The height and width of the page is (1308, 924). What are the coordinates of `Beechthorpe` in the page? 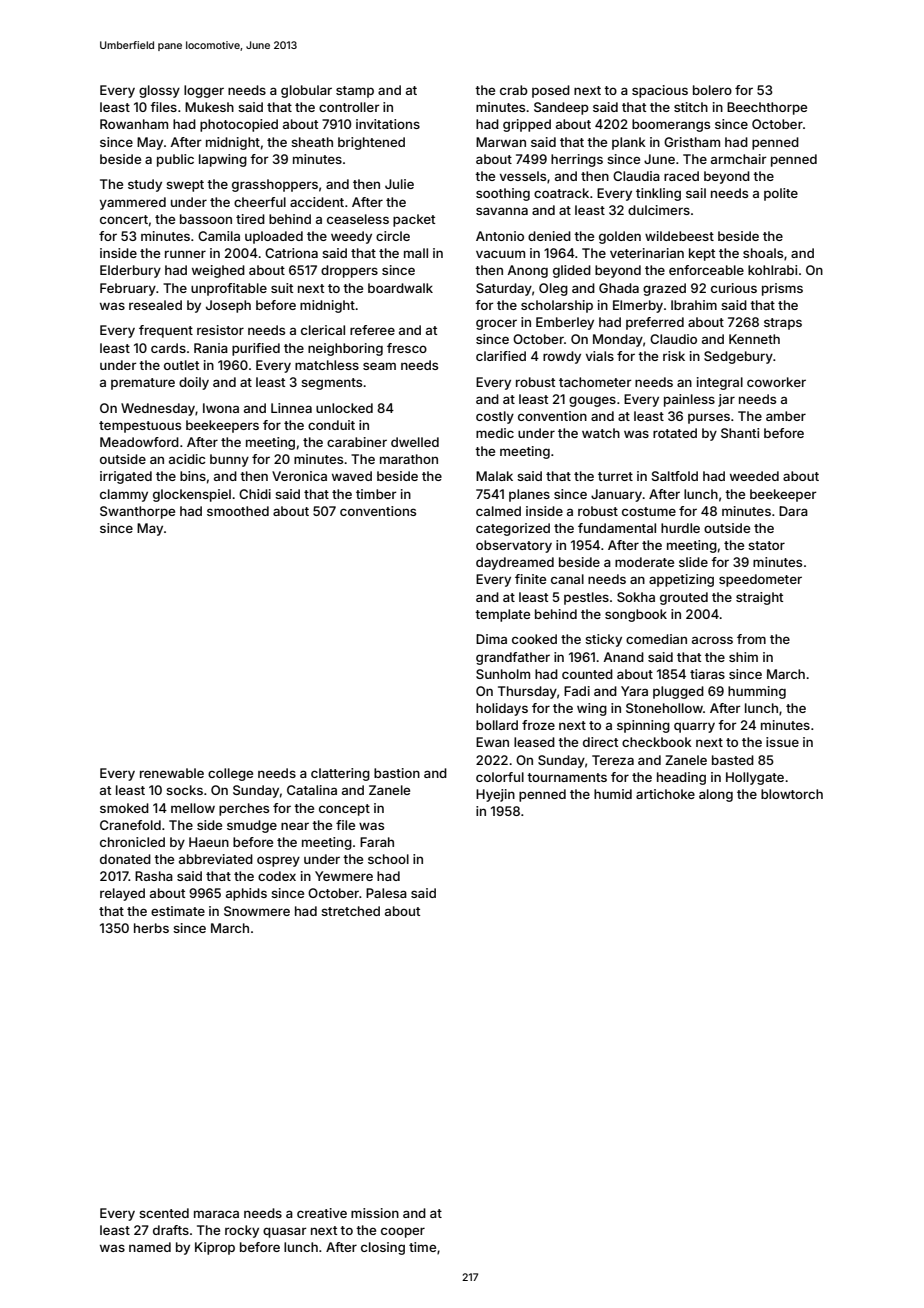 It's located at (767, 108).
